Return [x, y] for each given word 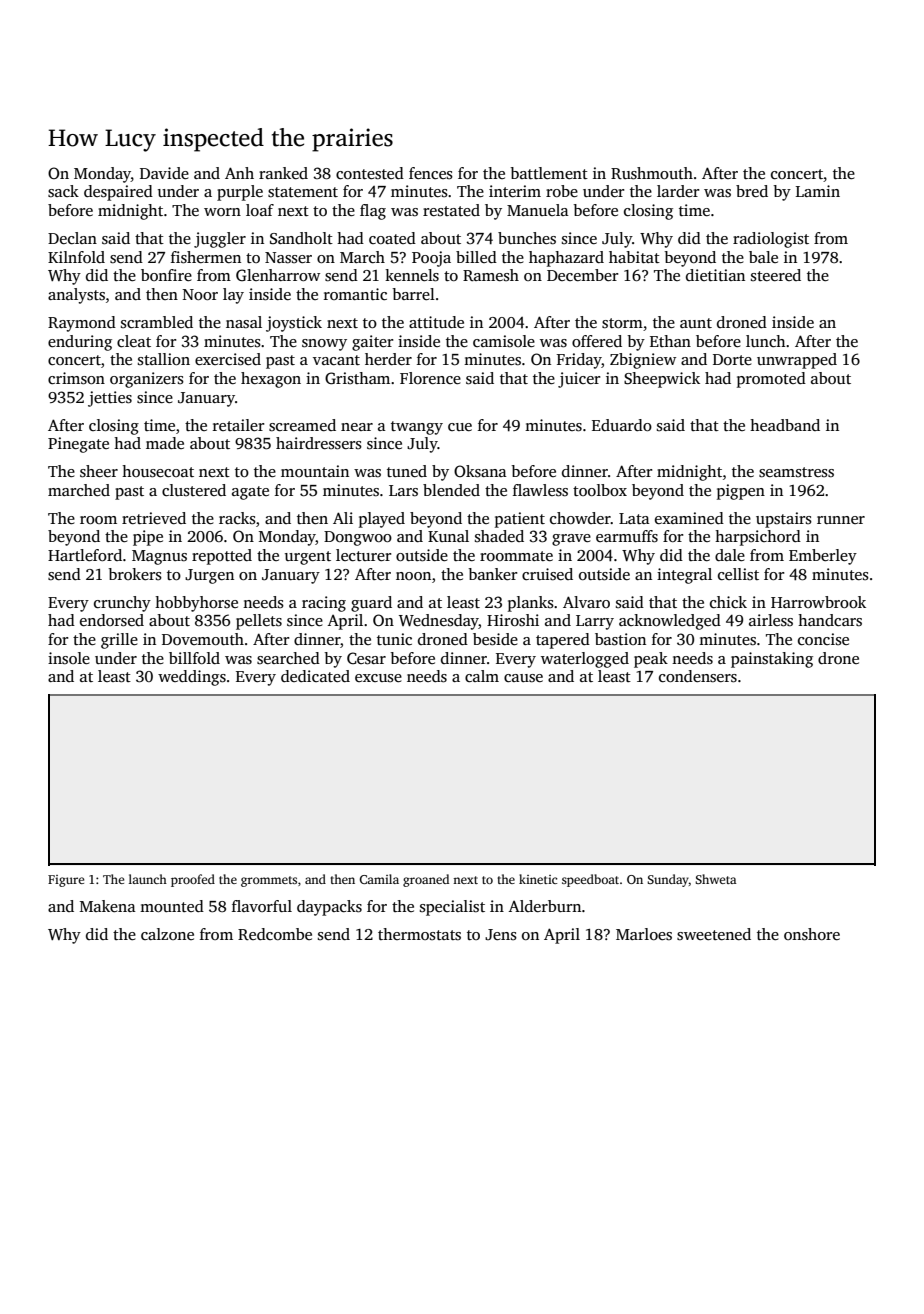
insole [69, 658]
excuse [378, 678]
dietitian [715, 275]
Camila [379, 879]
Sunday [668, 880]
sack [63, 191]
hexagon [271, 380]
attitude [436, 322]
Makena [108, 906]
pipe [148, 538]
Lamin [818, 191]
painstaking [772, 660]
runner [841, 520]
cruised [547, 574]
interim [515, 191]
